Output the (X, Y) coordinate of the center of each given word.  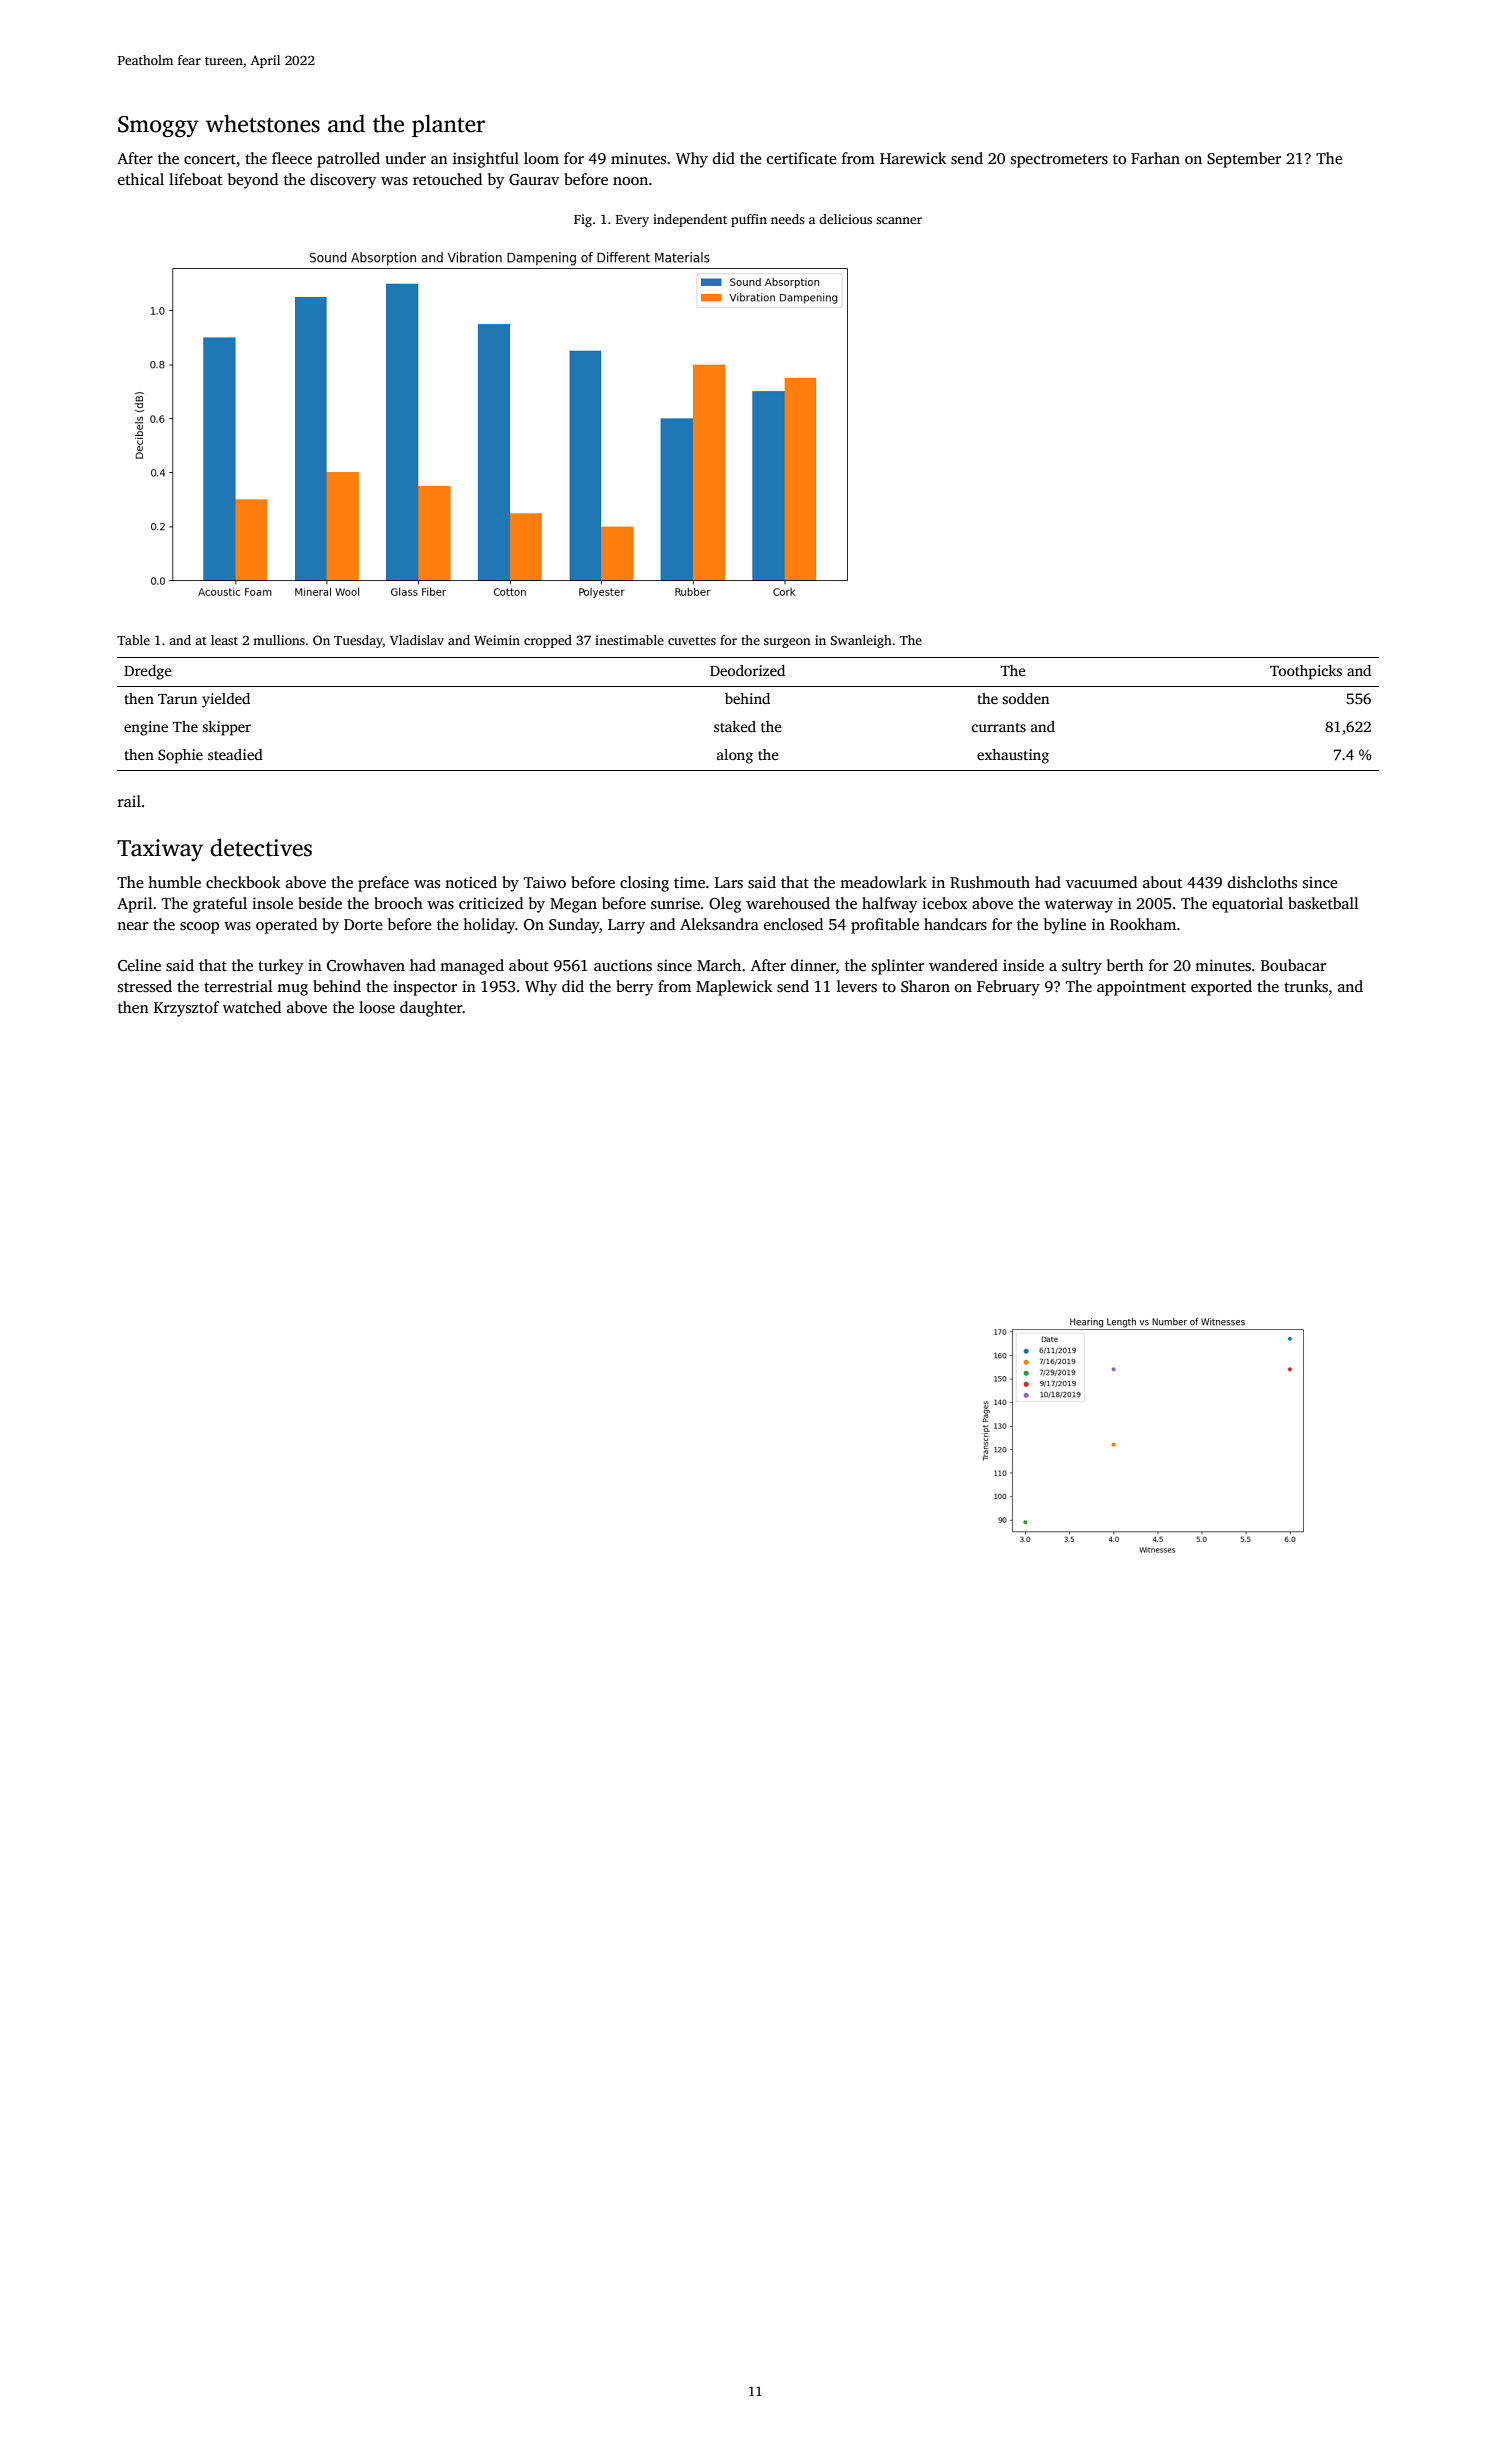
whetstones (263, 123)
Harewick (913, 158)
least (224, 640)
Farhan (1155, 158)
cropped (548, 641)
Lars (729, 883)
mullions (279, 640)
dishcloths (1262, 882)
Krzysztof (186, 1009)
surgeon (787, 643)
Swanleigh (861, 641)
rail (129, 801)
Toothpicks (1306, 672)
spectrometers (1059, 161)
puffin (749, 220)
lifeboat (196, 179)
